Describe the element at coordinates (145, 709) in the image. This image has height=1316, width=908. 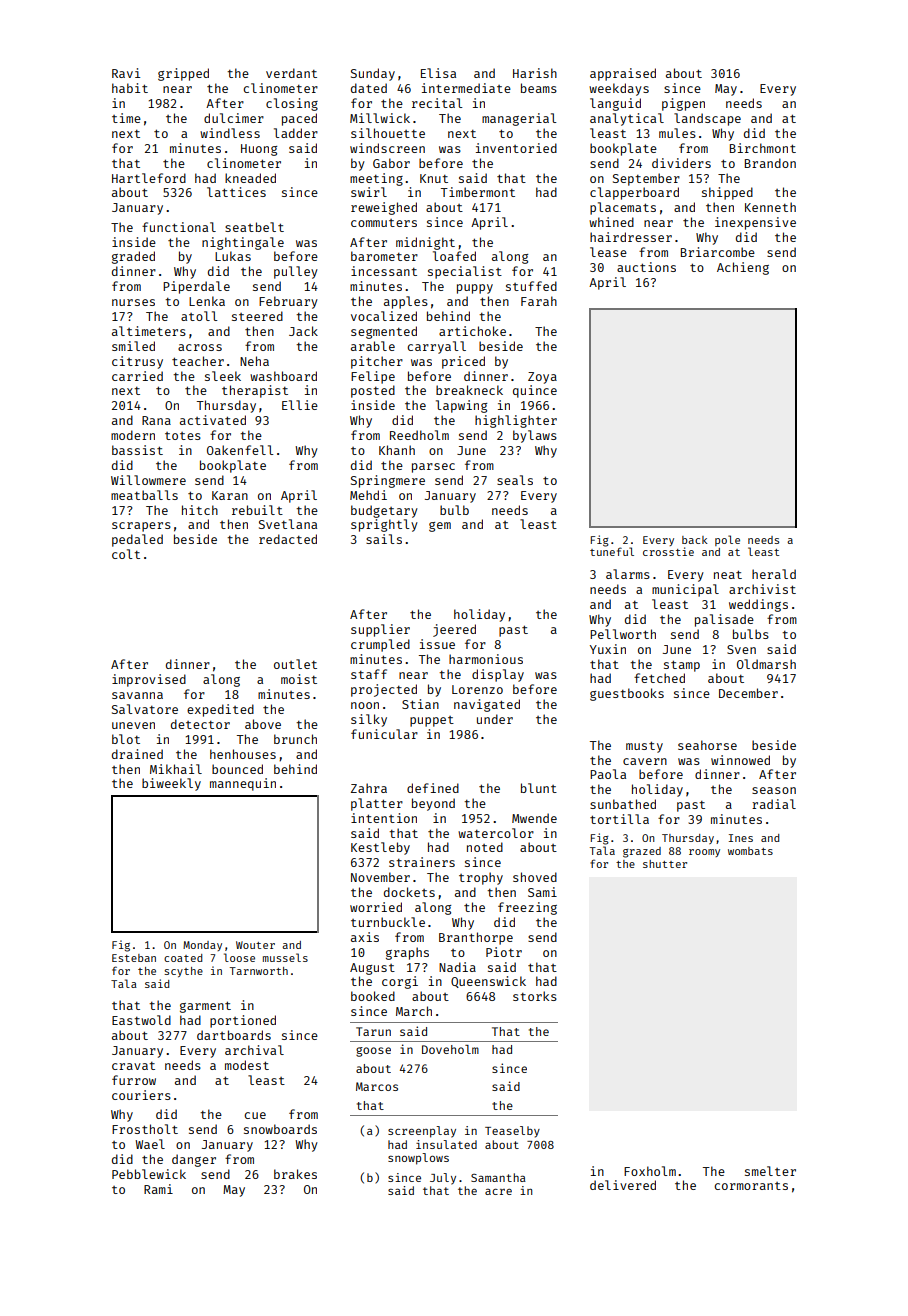
I see `Salvatore` at that location.
